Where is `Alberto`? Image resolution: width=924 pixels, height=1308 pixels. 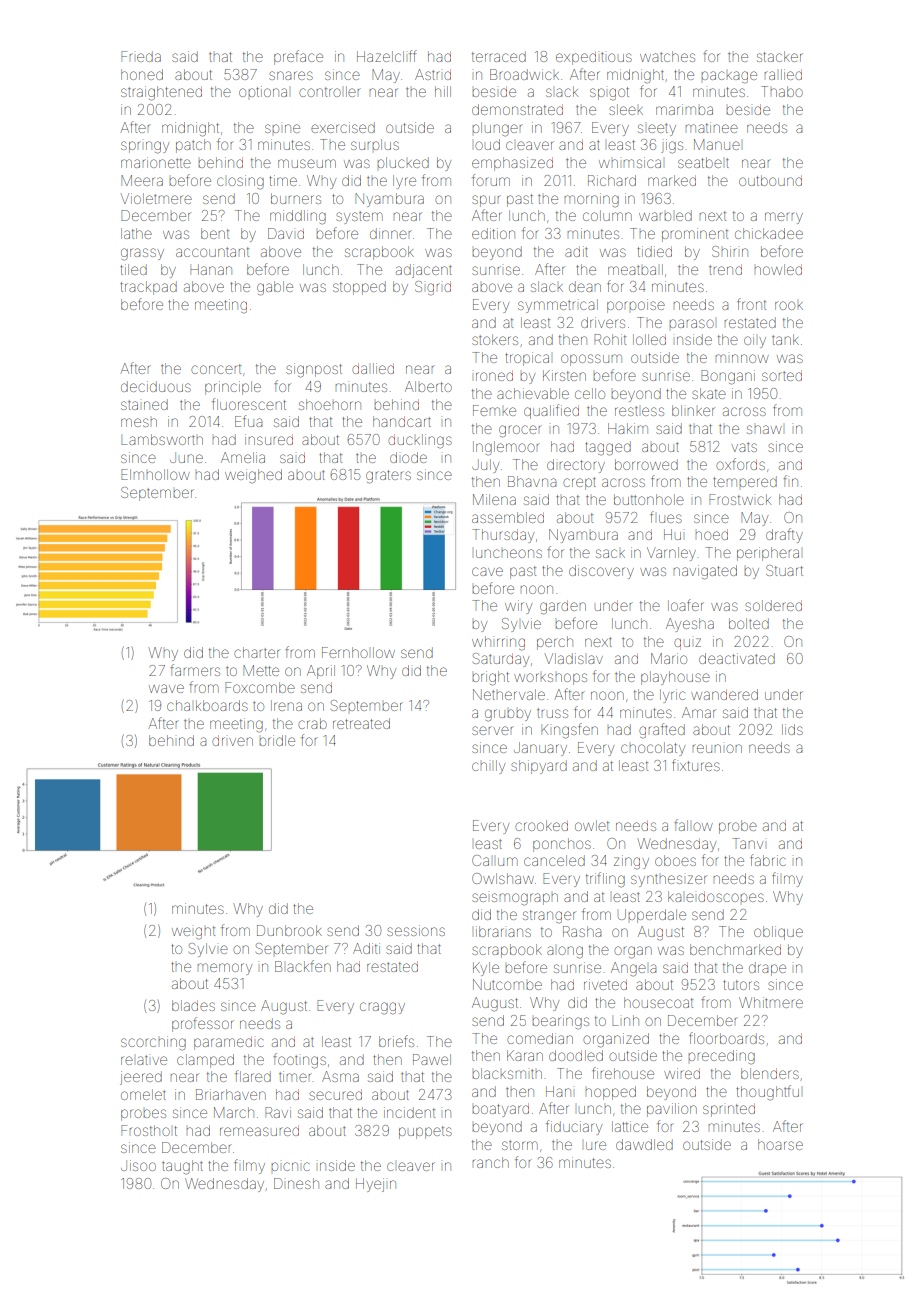 Alberto is located at coordinates (428, 386).
